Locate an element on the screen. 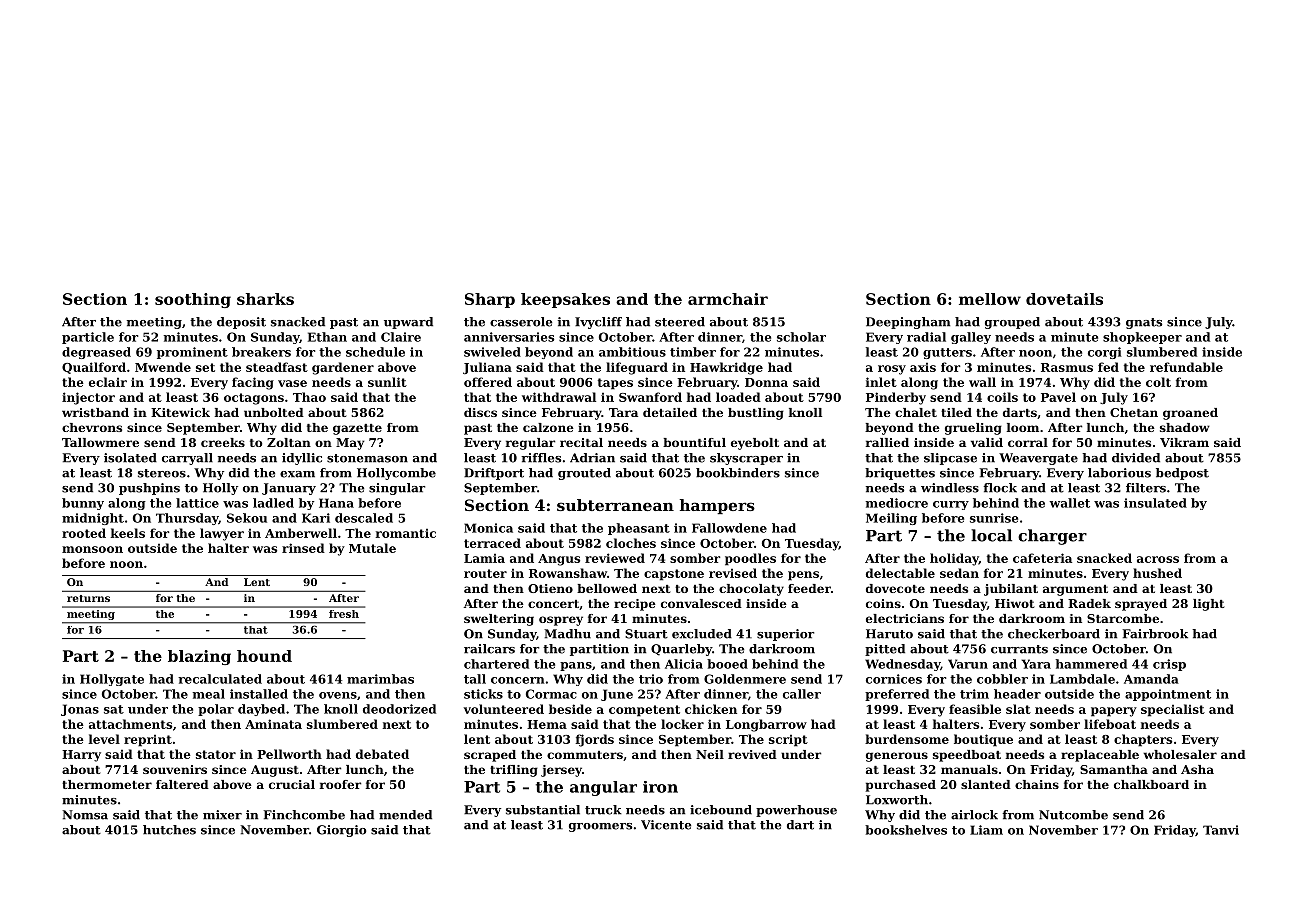 Image resolution: width=1308 pixels, height=924 pixels. pens is located at coordinates (803, 576).
